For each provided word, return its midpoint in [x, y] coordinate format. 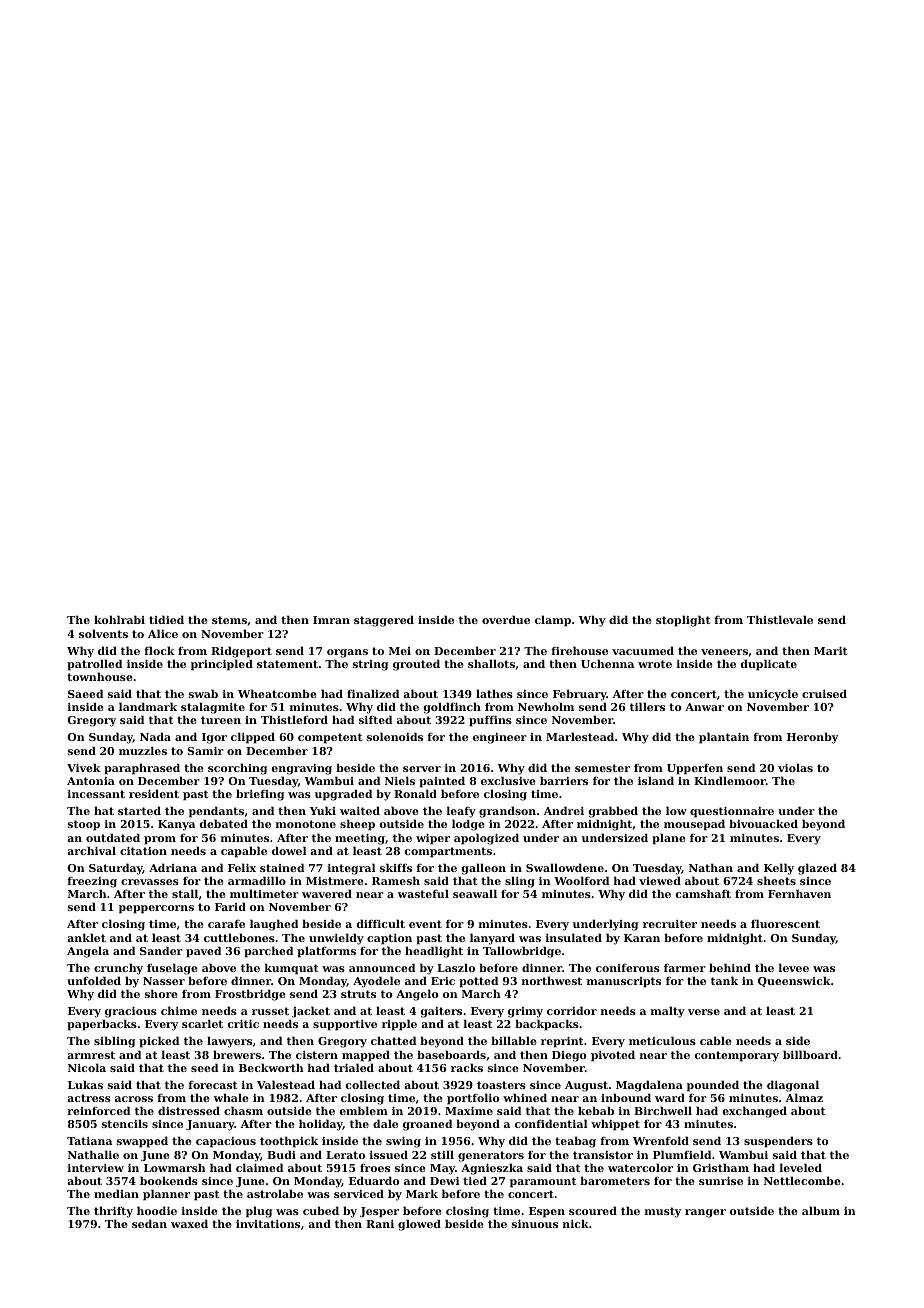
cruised [824, 693]
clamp [553, 621]
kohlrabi [119, 619]
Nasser [164, 981]
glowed [419, 1225]
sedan [149, 1223]
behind [730, 967]
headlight [434, 952]
